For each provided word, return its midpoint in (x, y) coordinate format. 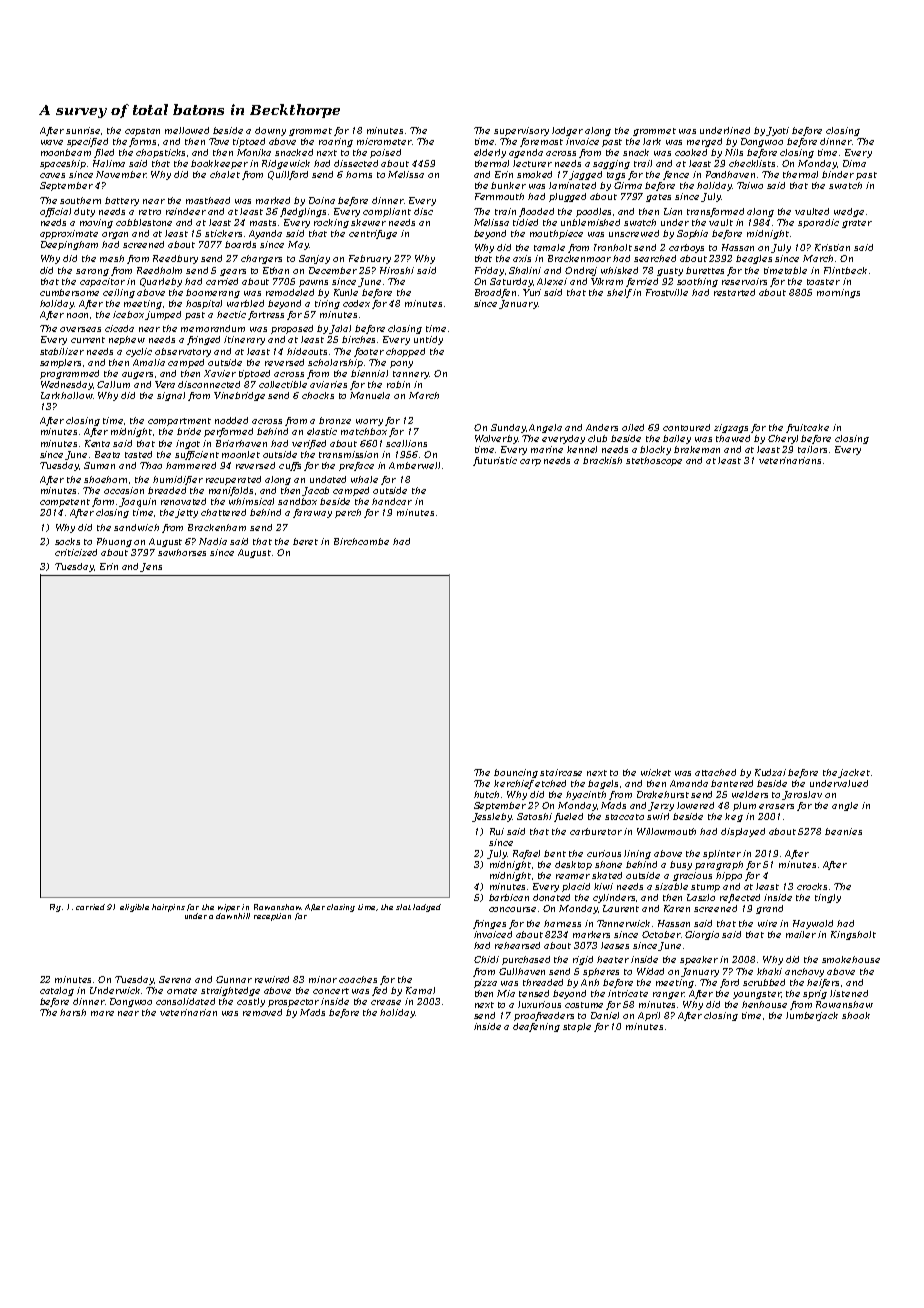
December (333, 270)
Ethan (276, 270)
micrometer (384, 141)
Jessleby (492, 817)
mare (102, 1013)
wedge (849, 212)
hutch (486, 794)
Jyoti (778, 131)
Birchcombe (361, 541)
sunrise (83, 130)
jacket (854, 773)
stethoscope (654, 461)
